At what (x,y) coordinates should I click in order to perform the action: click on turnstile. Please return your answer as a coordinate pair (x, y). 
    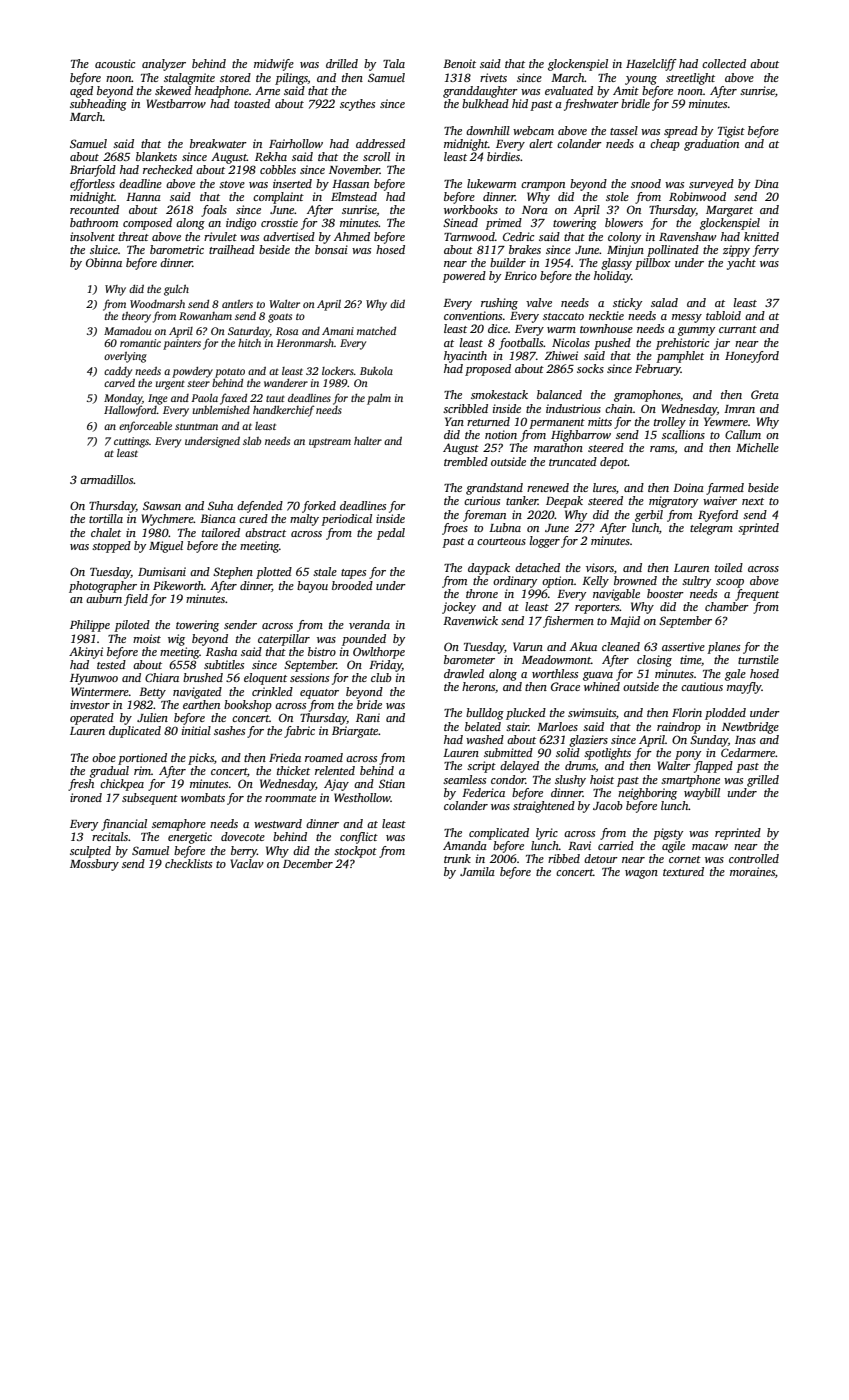
    Looking at the image, I should click on (758, 659).
